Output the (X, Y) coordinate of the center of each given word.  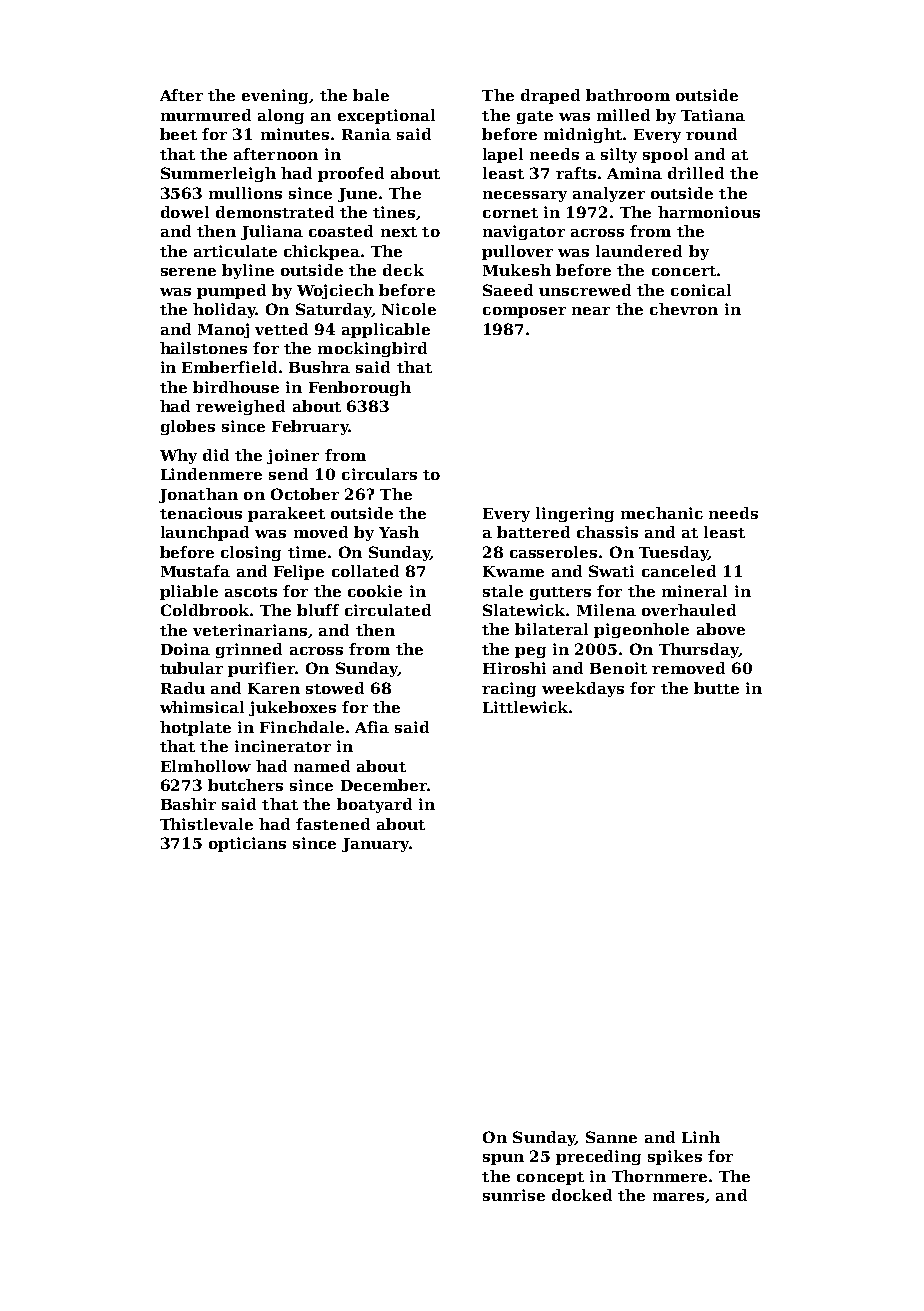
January (375, 845)
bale (371, 95)
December (384, 785)
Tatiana (713, 115)
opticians (247, 844)
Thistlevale (206, 824)
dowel (185, 212)
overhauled (689, 610)
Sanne (611, 1137)
